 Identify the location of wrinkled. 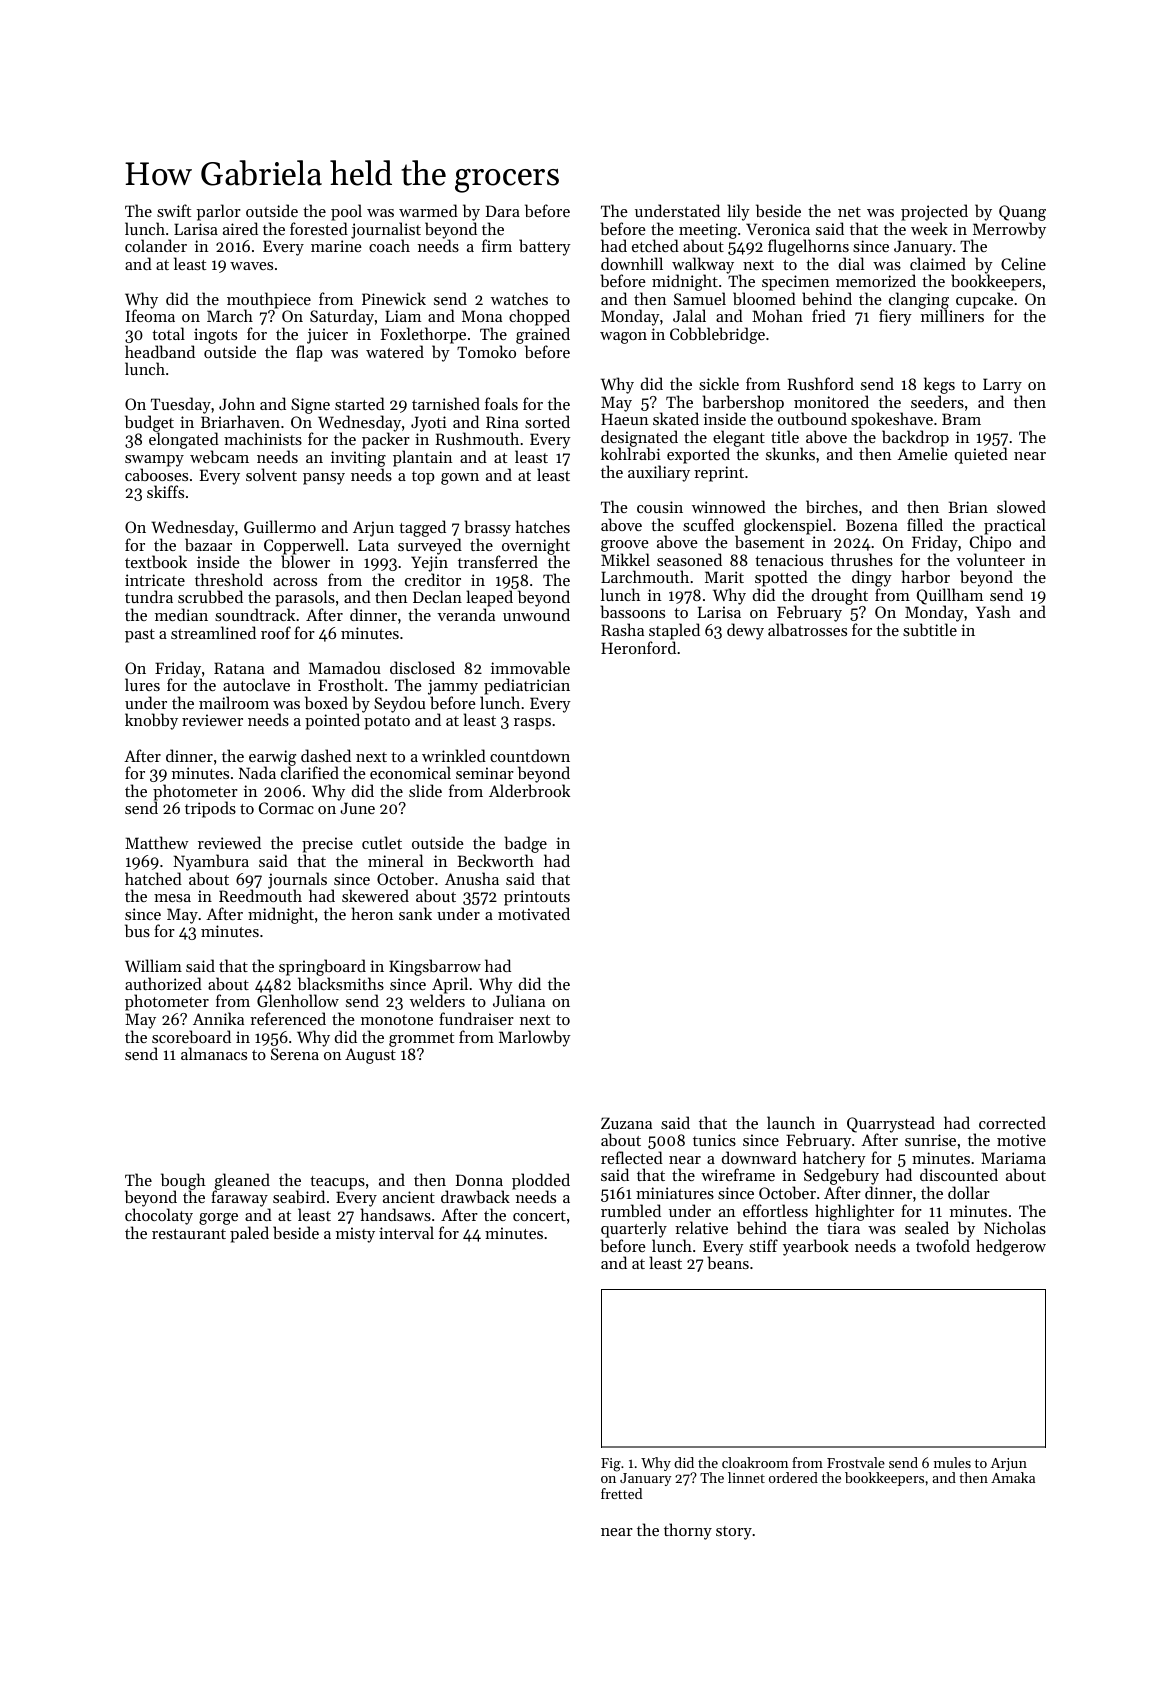
(454, 755).
